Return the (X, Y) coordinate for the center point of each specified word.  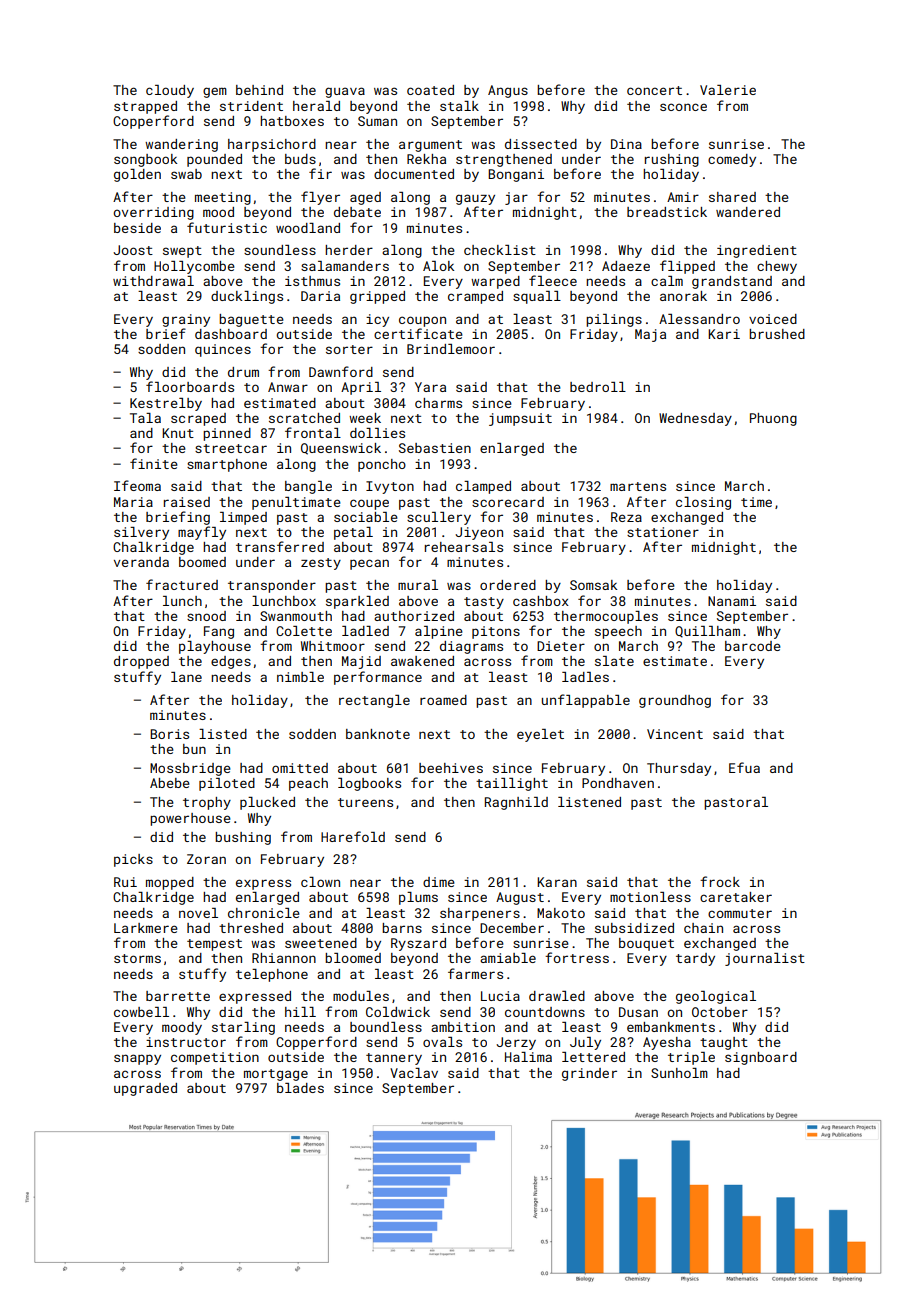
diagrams (471, 647)
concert (654, 90)
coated (430, 90)
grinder (589, 1074)
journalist (765, 959)
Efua (744, 767)
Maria (133, 502)
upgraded (145, 1089)
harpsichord (272, 145)
